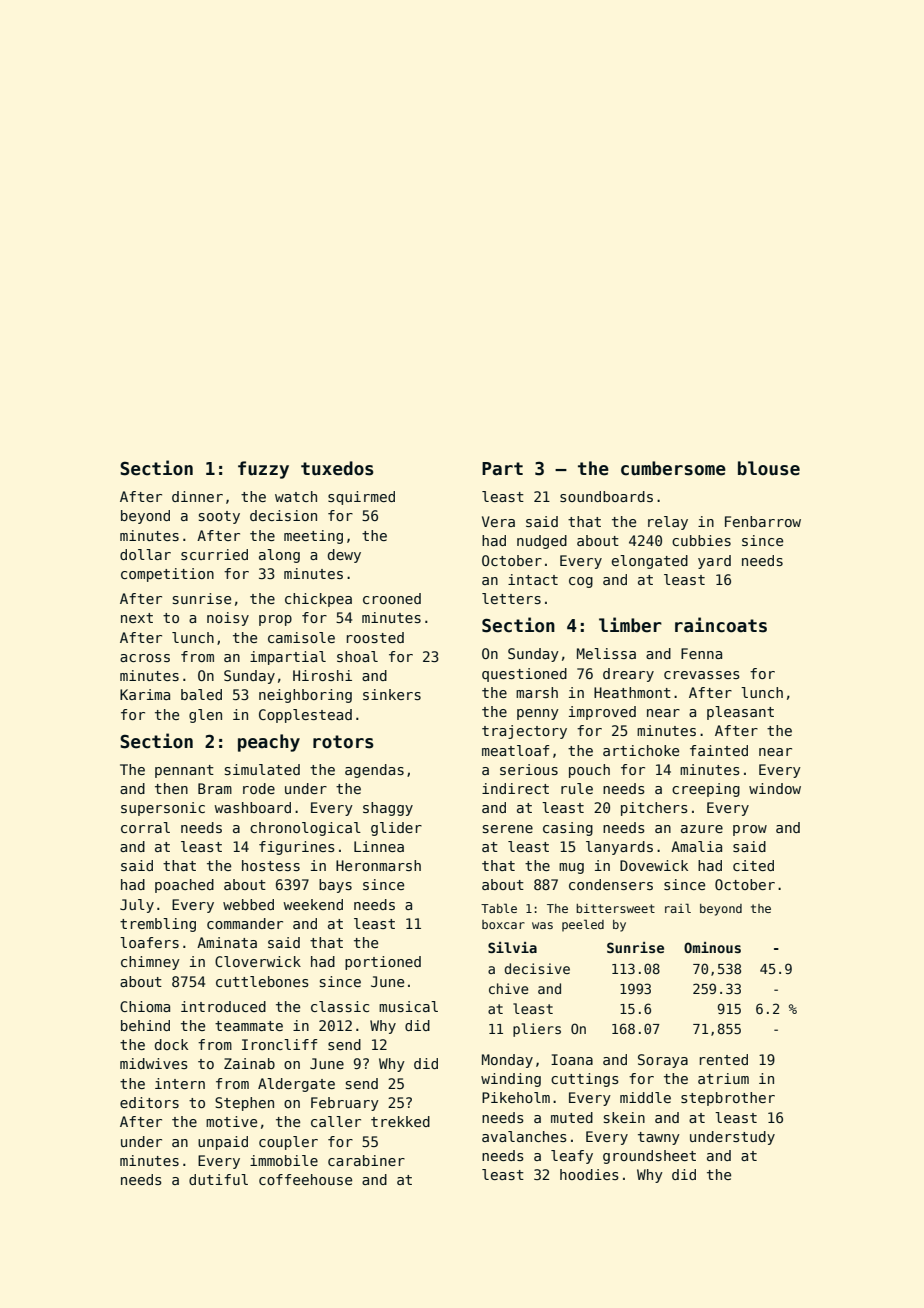  Describe the element at coordinates (149, 1102) in the screenshot. I see `editors` at that location.
